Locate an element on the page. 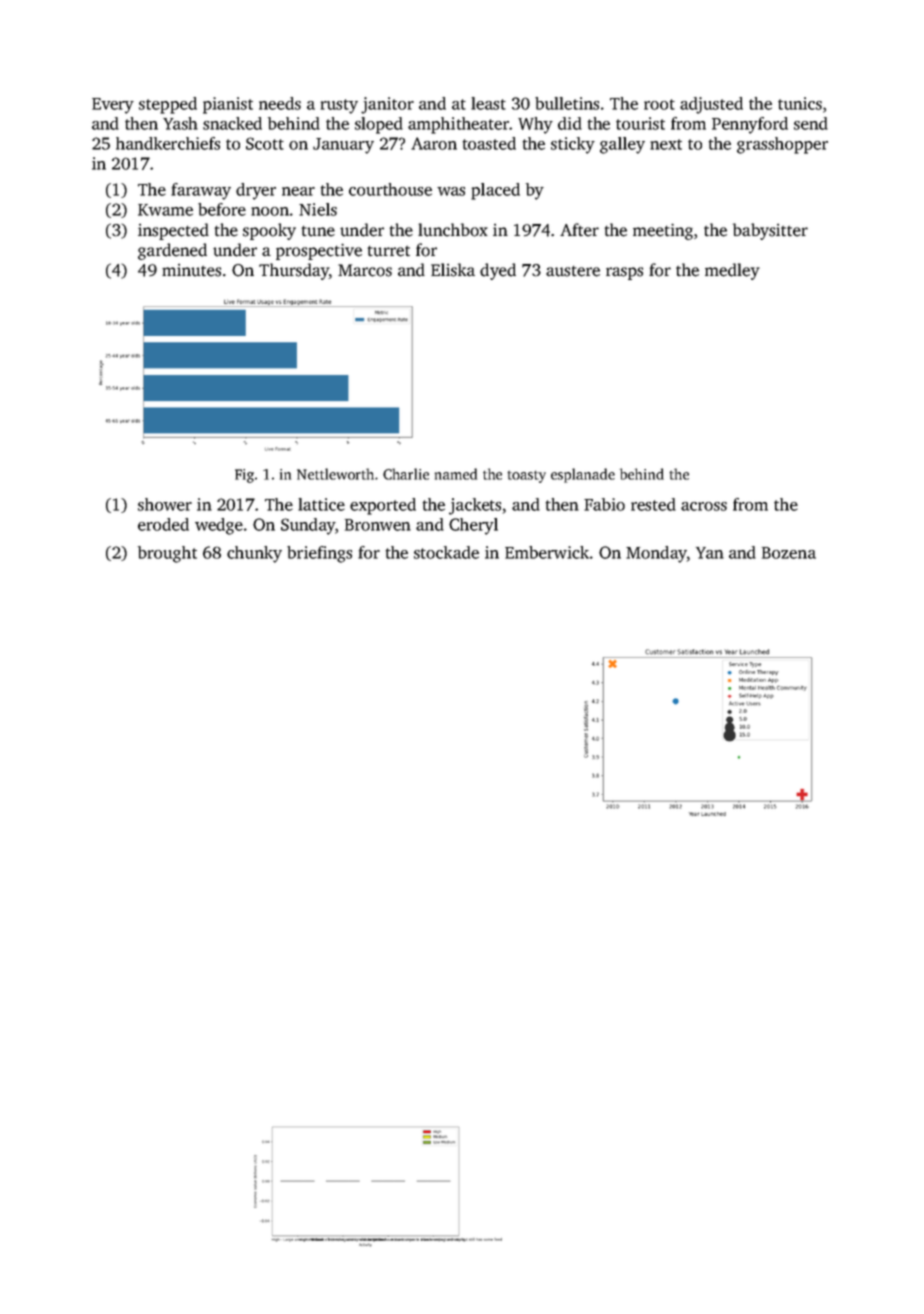 The image size is (924, 1314). austere is located at coordinates (573, 271).
